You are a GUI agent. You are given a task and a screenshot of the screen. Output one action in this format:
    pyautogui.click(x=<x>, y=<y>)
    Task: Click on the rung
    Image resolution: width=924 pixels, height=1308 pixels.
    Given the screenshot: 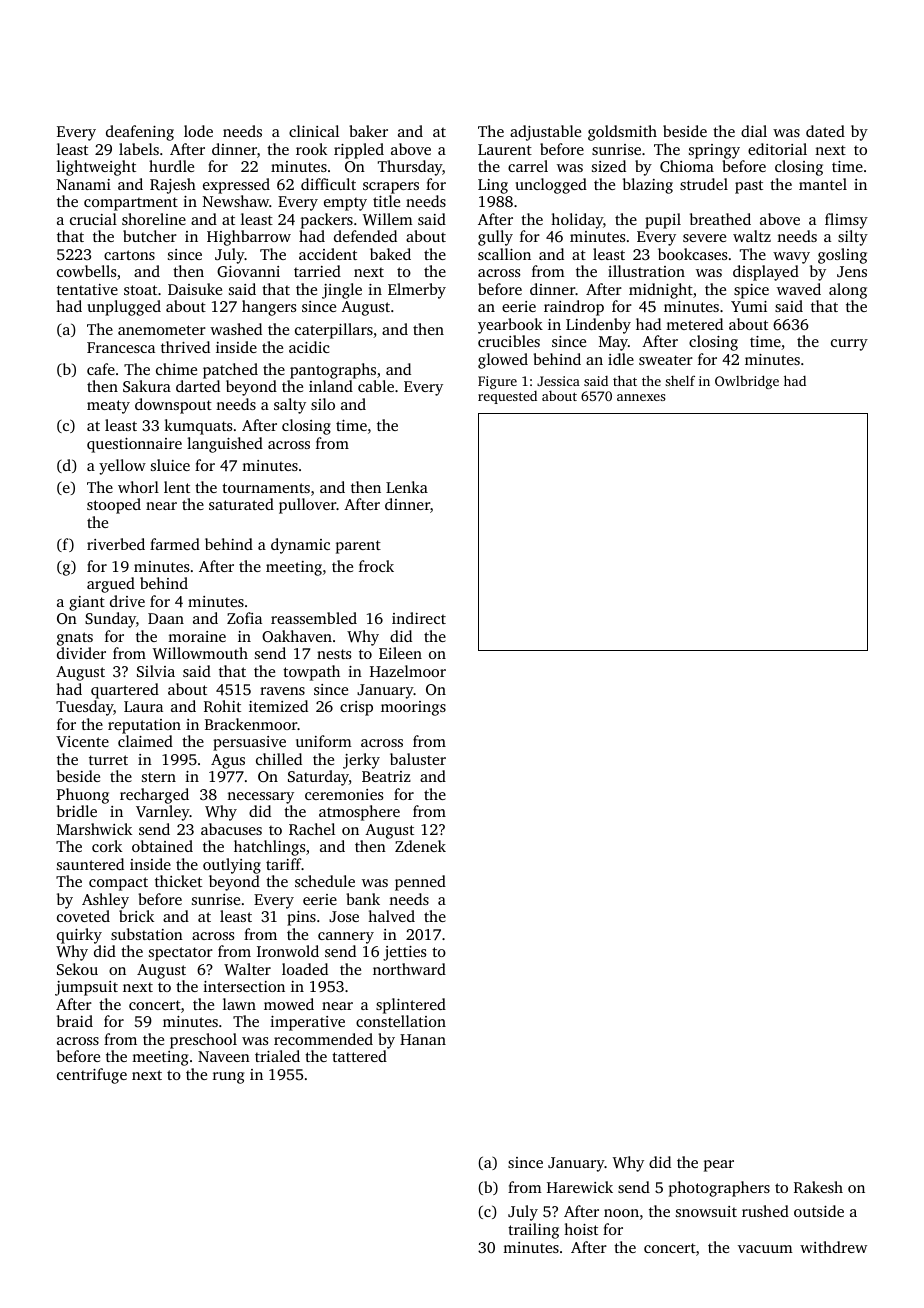 What is the action you would take?
    pyautogui.click(x=228, y=1078)
